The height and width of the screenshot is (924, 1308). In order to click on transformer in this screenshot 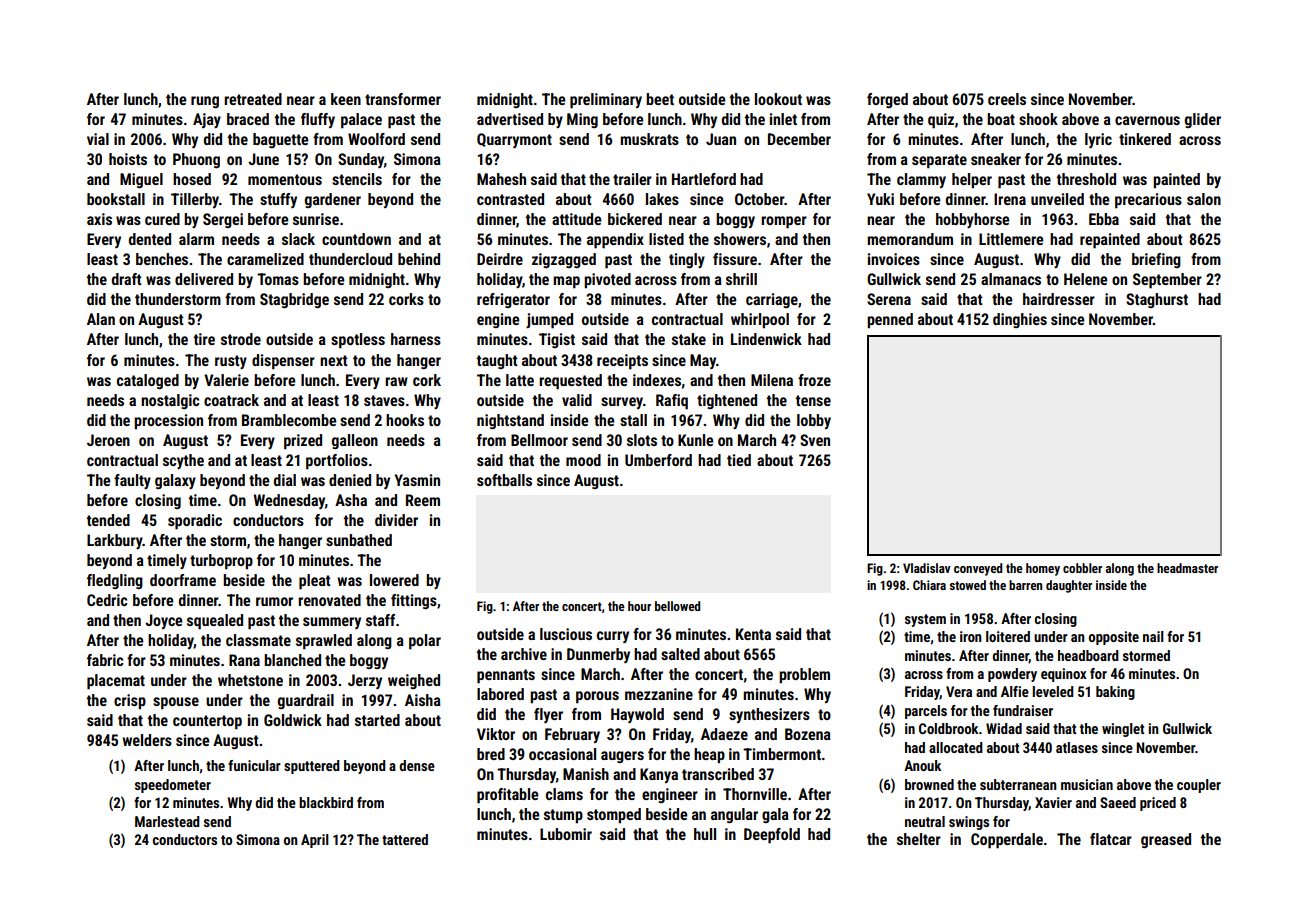, I will do `click(403, 99)`.
